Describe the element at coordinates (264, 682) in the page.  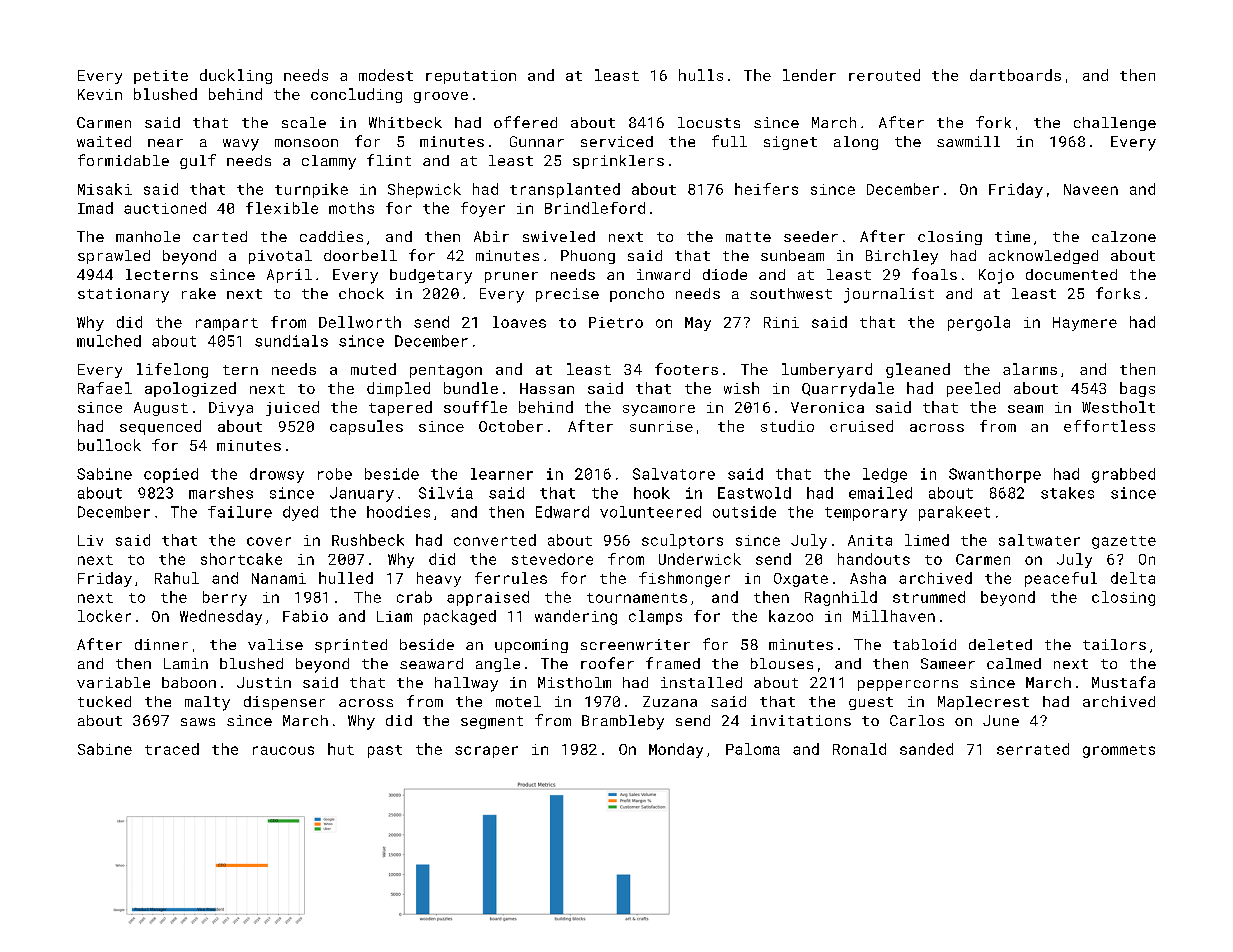
I see `Justin` at that location.
